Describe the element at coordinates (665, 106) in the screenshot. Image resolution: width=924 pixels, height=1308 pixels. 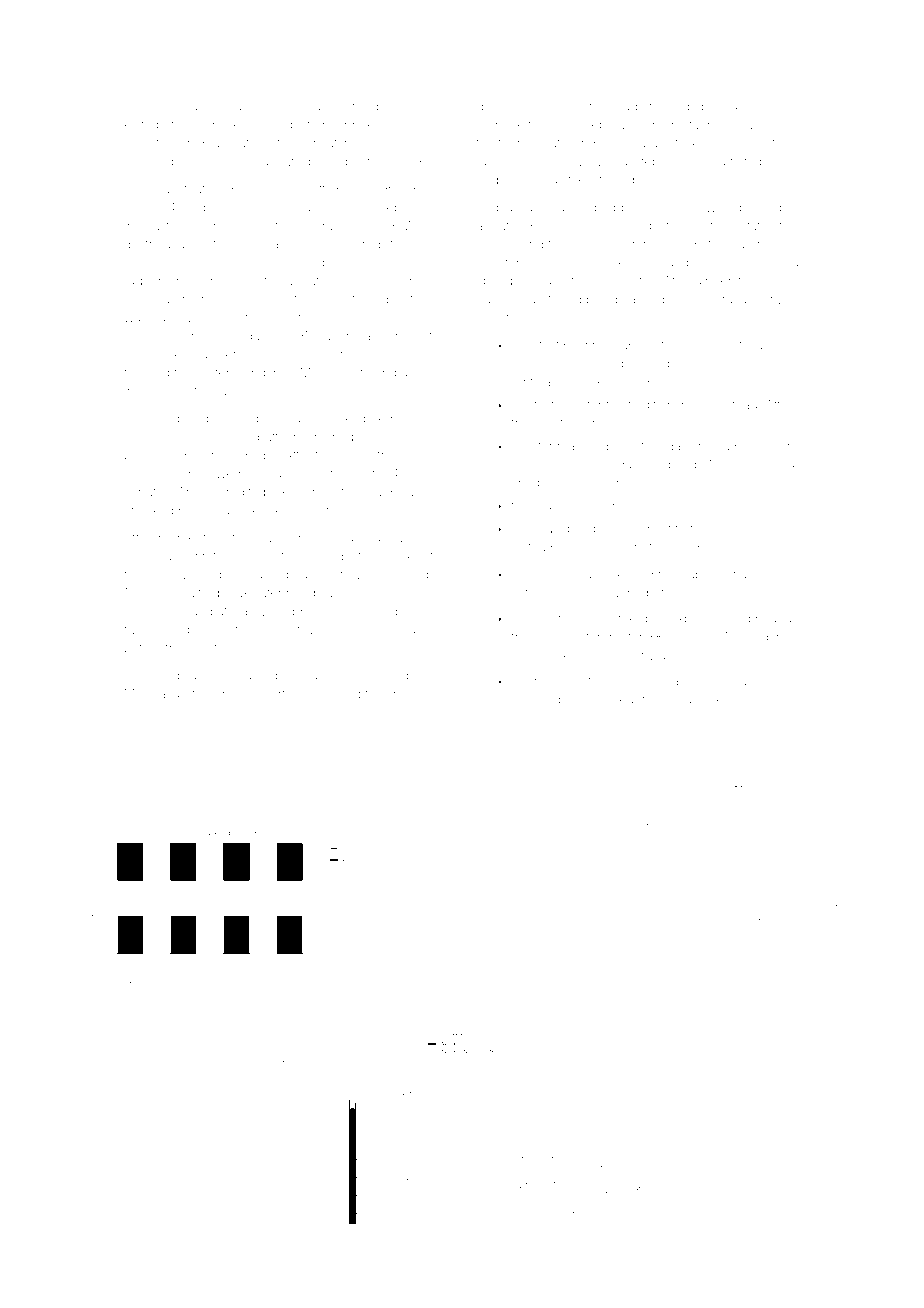
I see `crushed` at that location.
